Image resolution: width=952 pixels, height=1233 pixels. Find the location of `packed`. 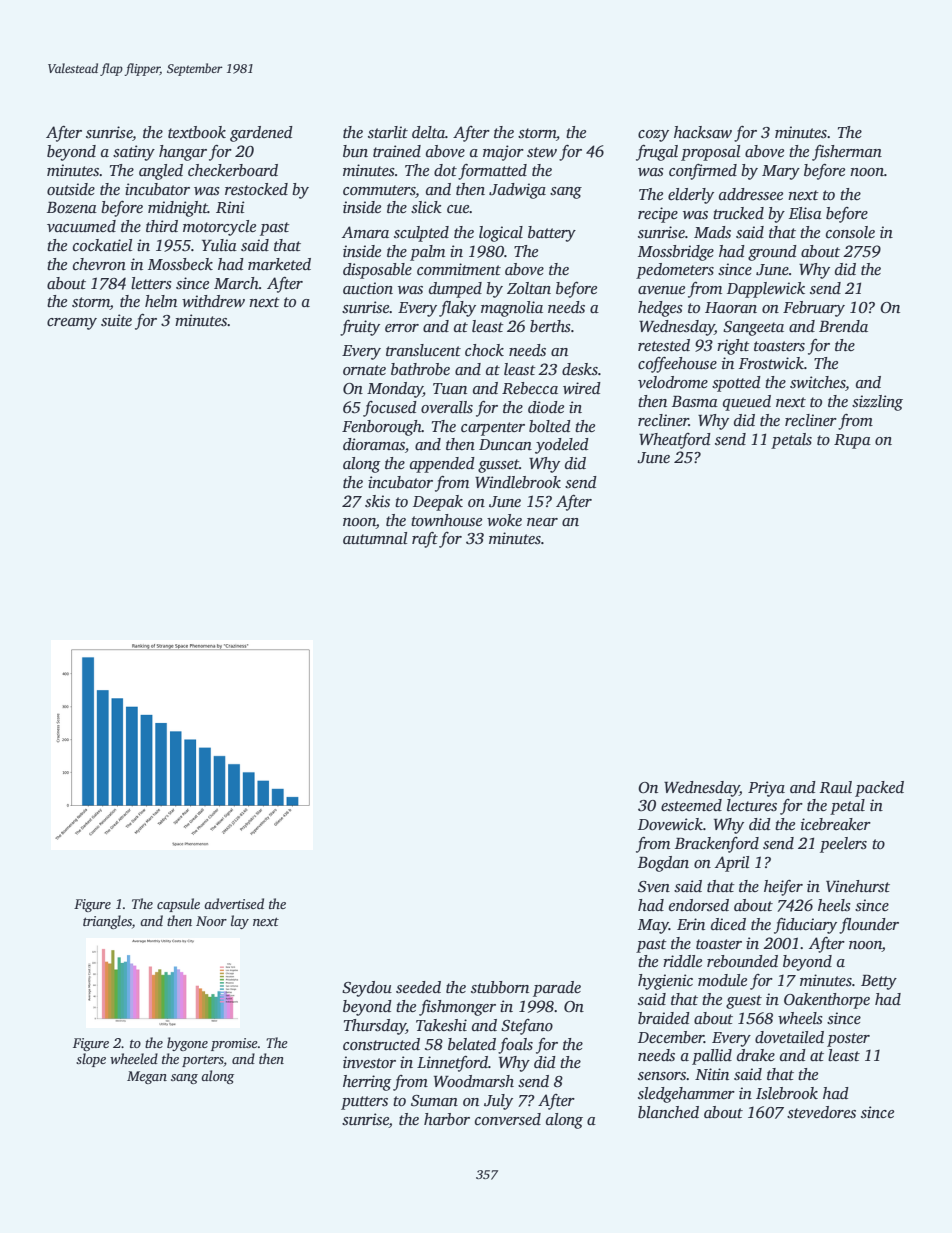

packed is located at coordinates (879, 789).
